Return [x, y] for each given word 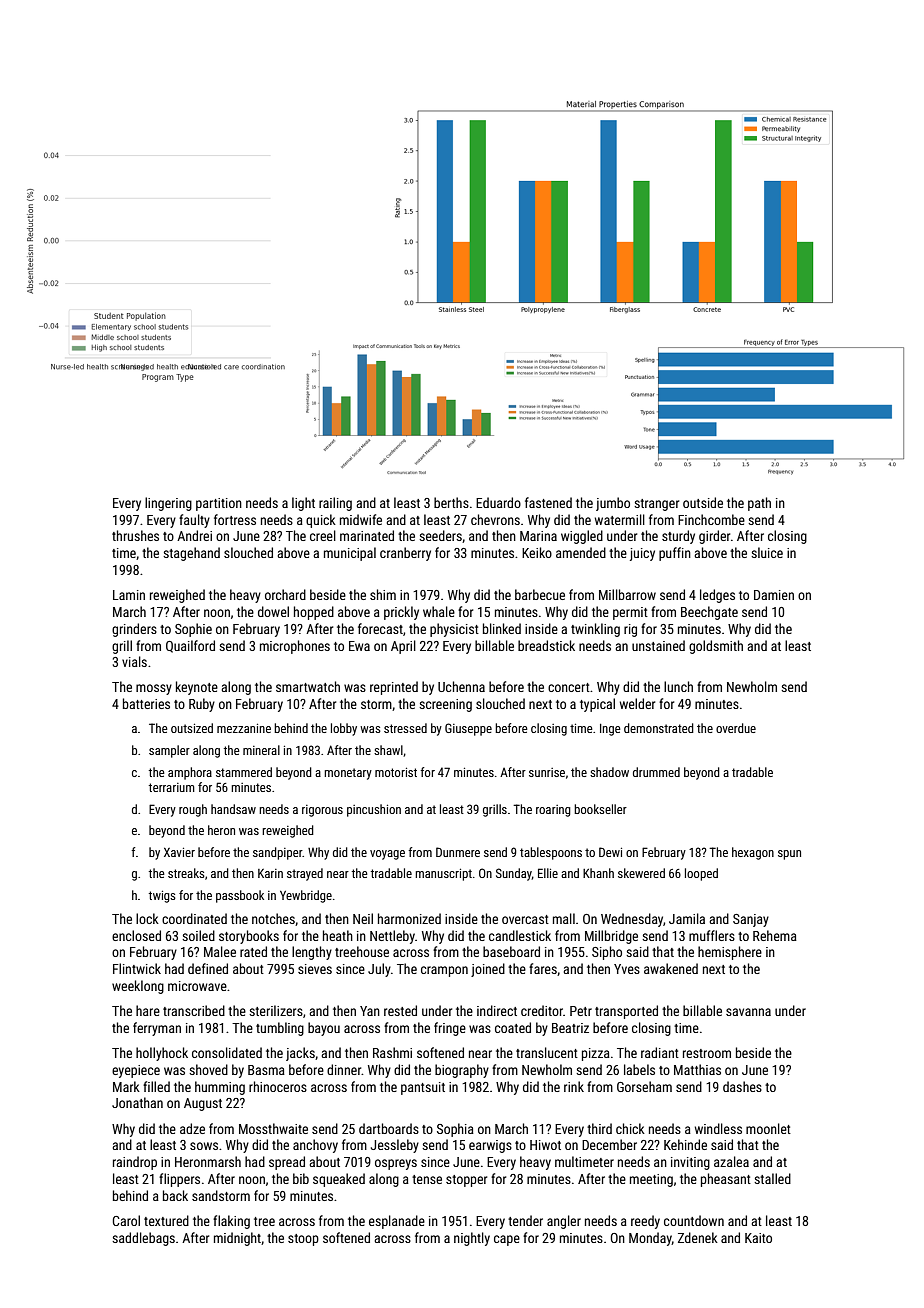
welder [637, 703]
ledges [717, 596]
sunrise [547, 772]
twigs [162, 897]
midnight [237, 1239]
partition [219, 504]
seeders [440, 535]
